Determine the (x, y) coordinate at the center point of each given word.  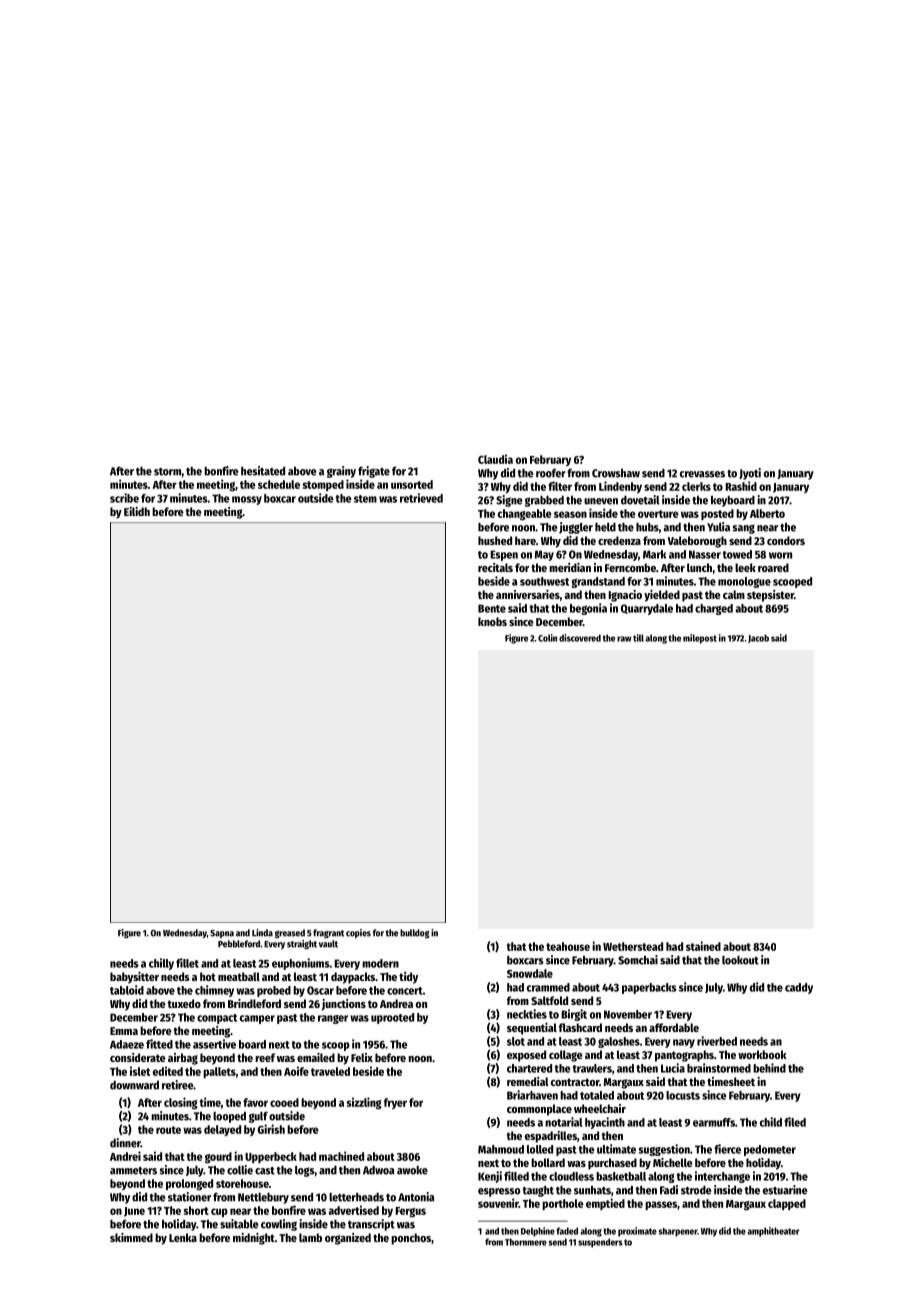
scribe (124, 498)
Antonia (416, 1197)
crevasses (702, 474)
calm (734, 594)
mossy (247, 500)
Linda (262, 933)
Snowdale (530, 973)
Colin (547, 638)
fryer (395, 1103)
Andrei (125, 1156)
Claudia (495, 459)
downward (134, 1085)
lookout (740, 960)
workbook (762, 1054)
